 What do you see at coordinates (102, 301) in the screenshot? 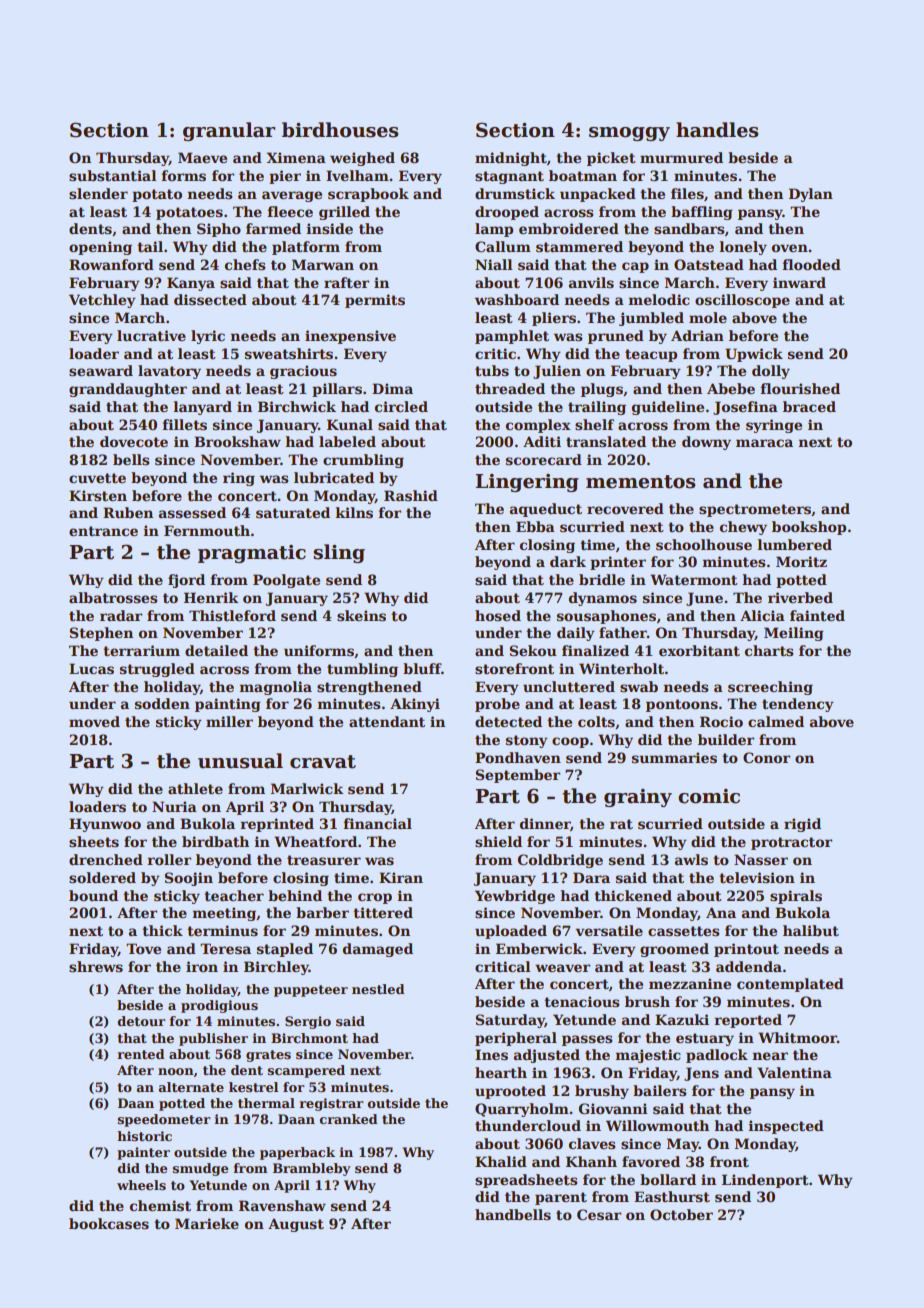
I see `Vetchley` at bounding box center [102, 301].
